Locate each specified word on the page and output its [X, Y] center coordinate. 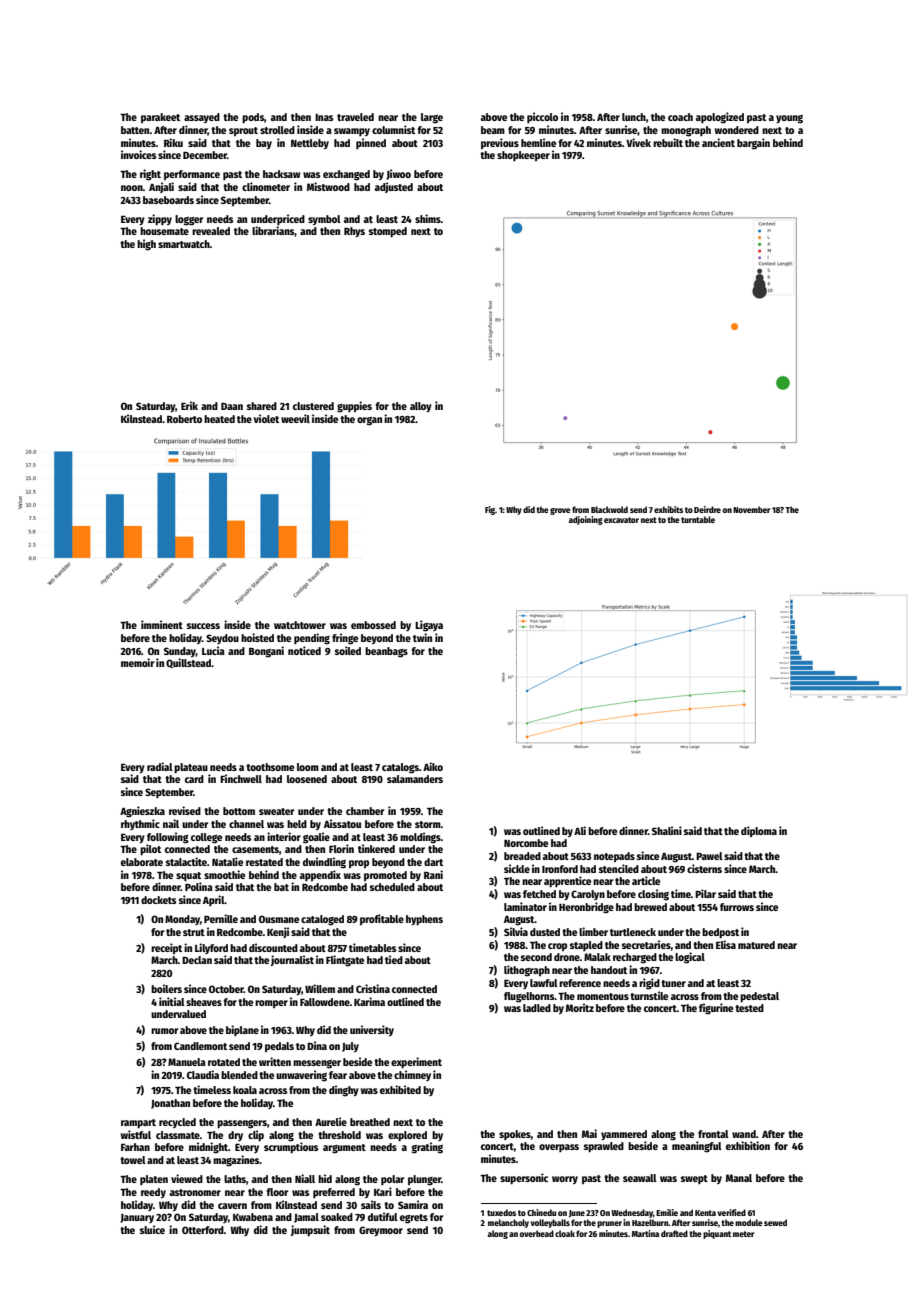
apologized [720, 118]
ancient [718, 142]
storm [428, 824]
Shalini [667, 830]
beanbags [386, 652]
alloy [421, 407]
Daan [232, 406]
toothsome [270, 767]
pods [253, 118]
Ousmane [279, 919]
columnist [393, 129]
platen [154, 1180]
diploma [759, 831]
